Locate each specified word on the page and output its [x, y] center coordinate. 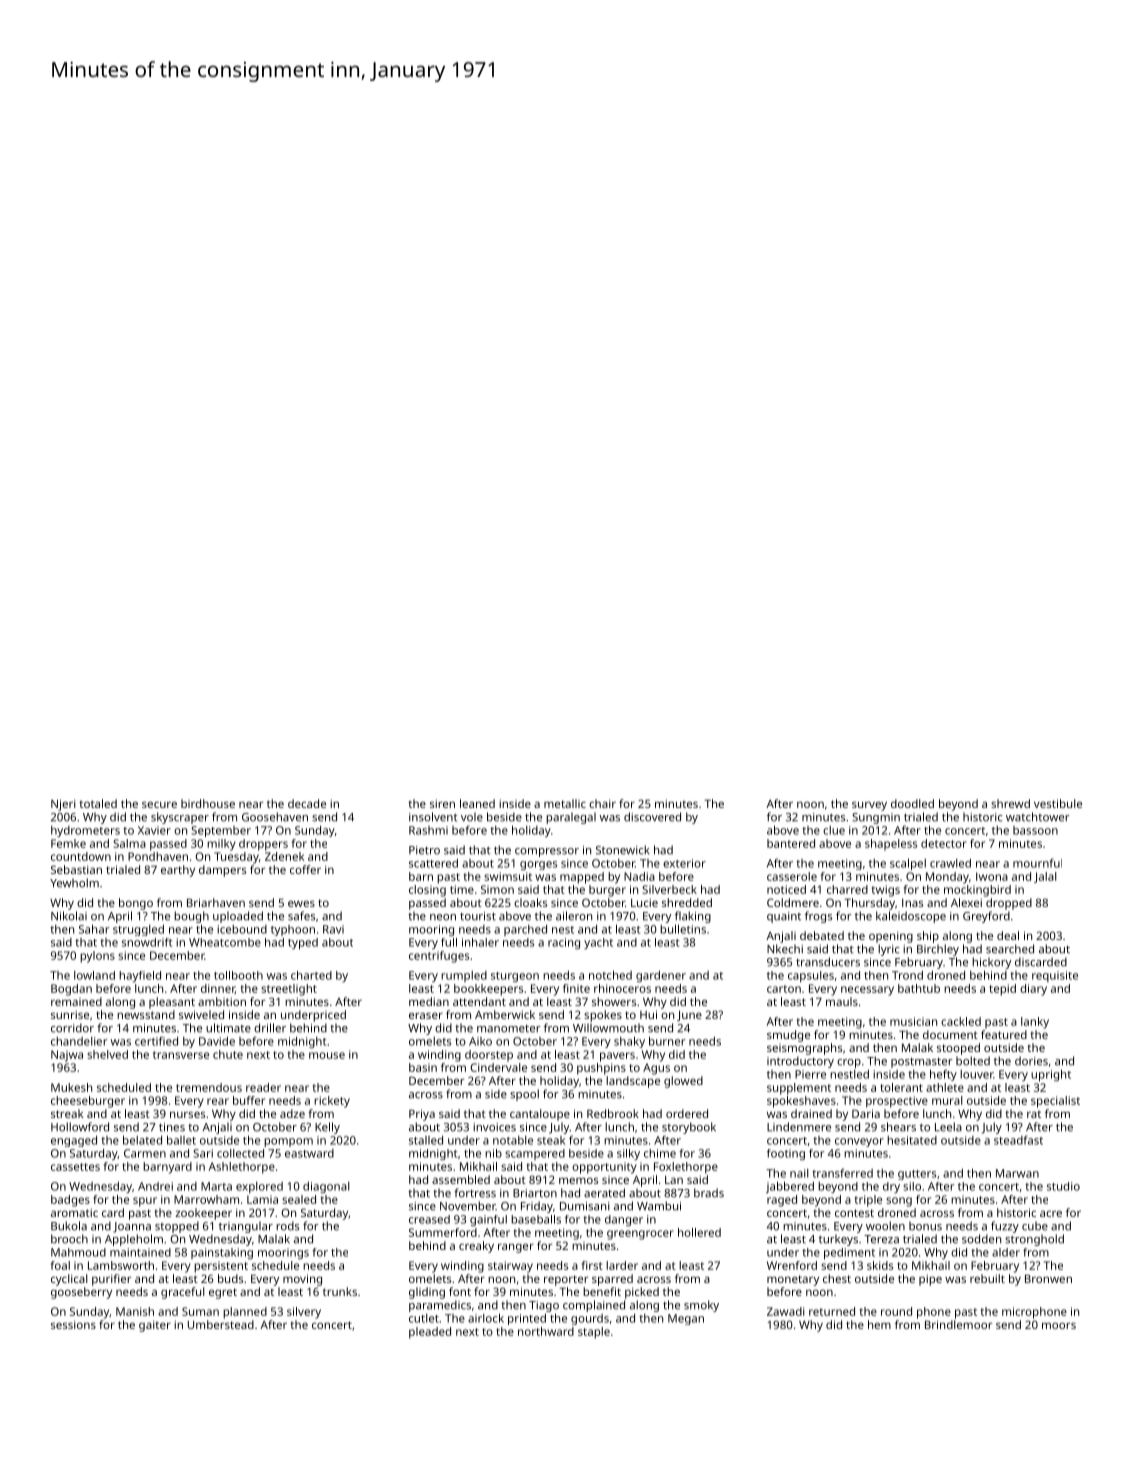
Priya [422, 1115]
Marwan [1017, 1173]
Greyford [986, 917]
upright [1051, 1075]
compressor [547, 852]
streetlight [289, 990]
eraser [426, 1015]
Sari [203, 1153]
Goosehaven [275, 817]
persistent [221, 1267]
